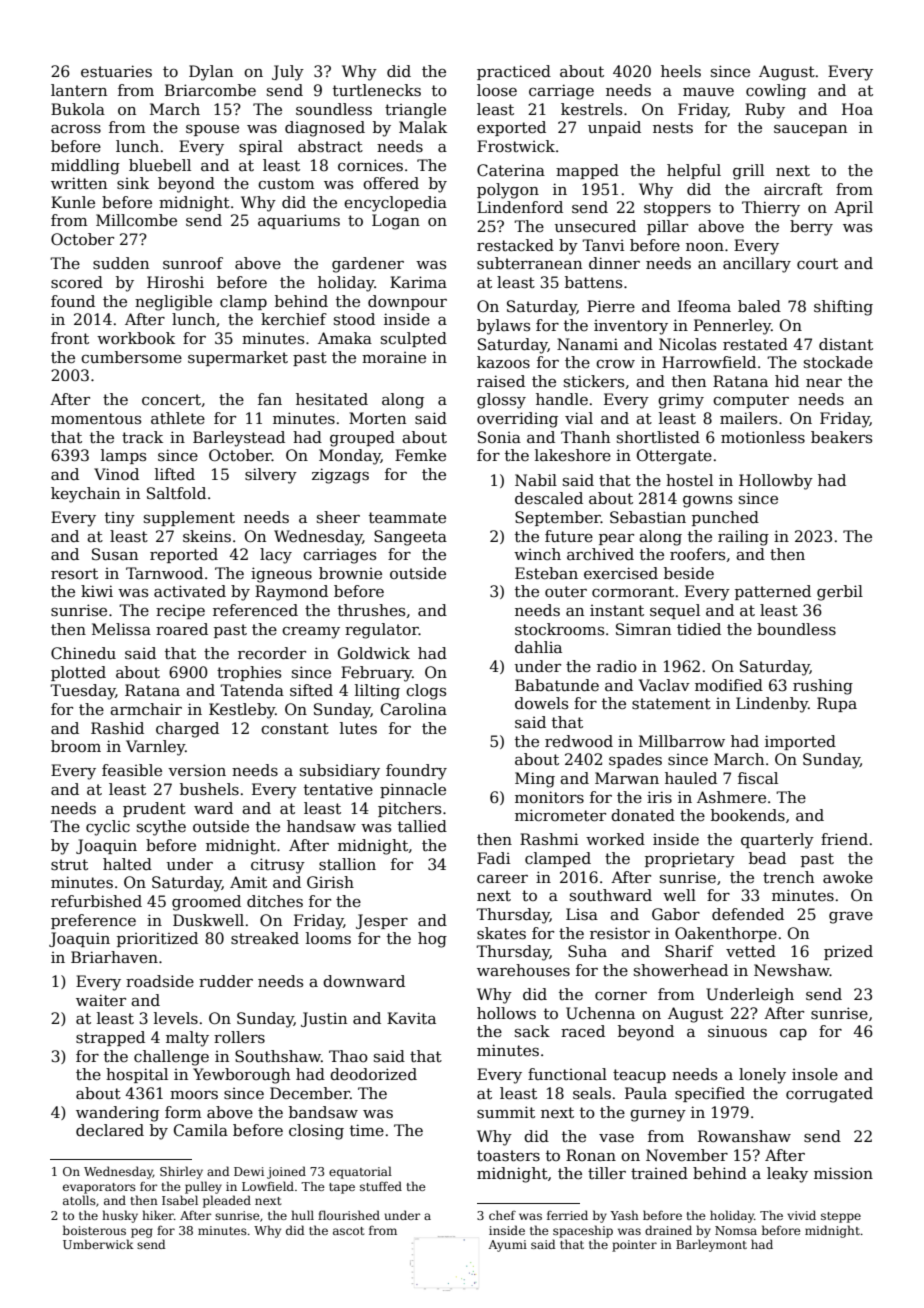  Describe the element at coordinates (422, 826) in the document. I see `tallied` at that location.
